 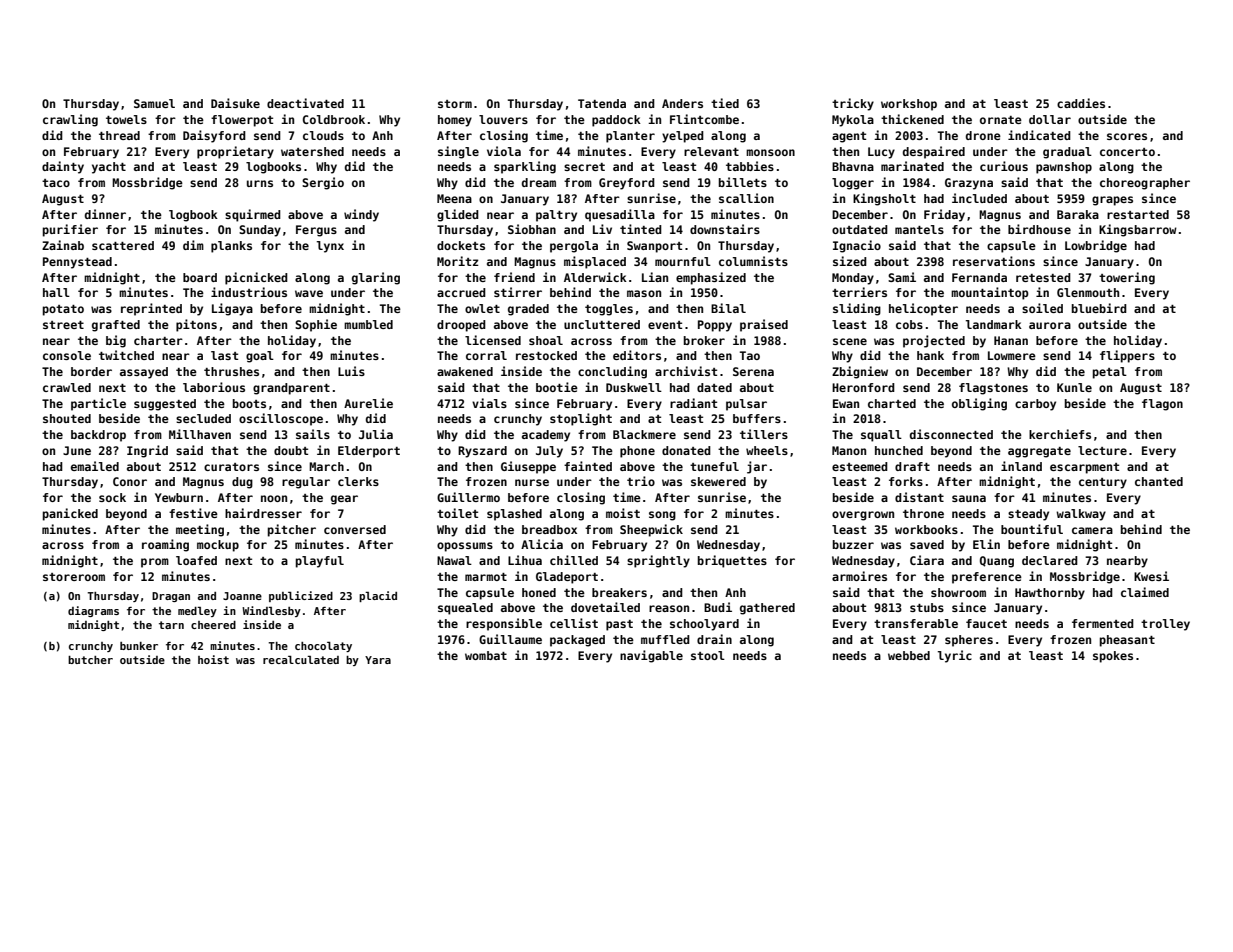 I want to click on squealed, so click(x=465, y=609).
